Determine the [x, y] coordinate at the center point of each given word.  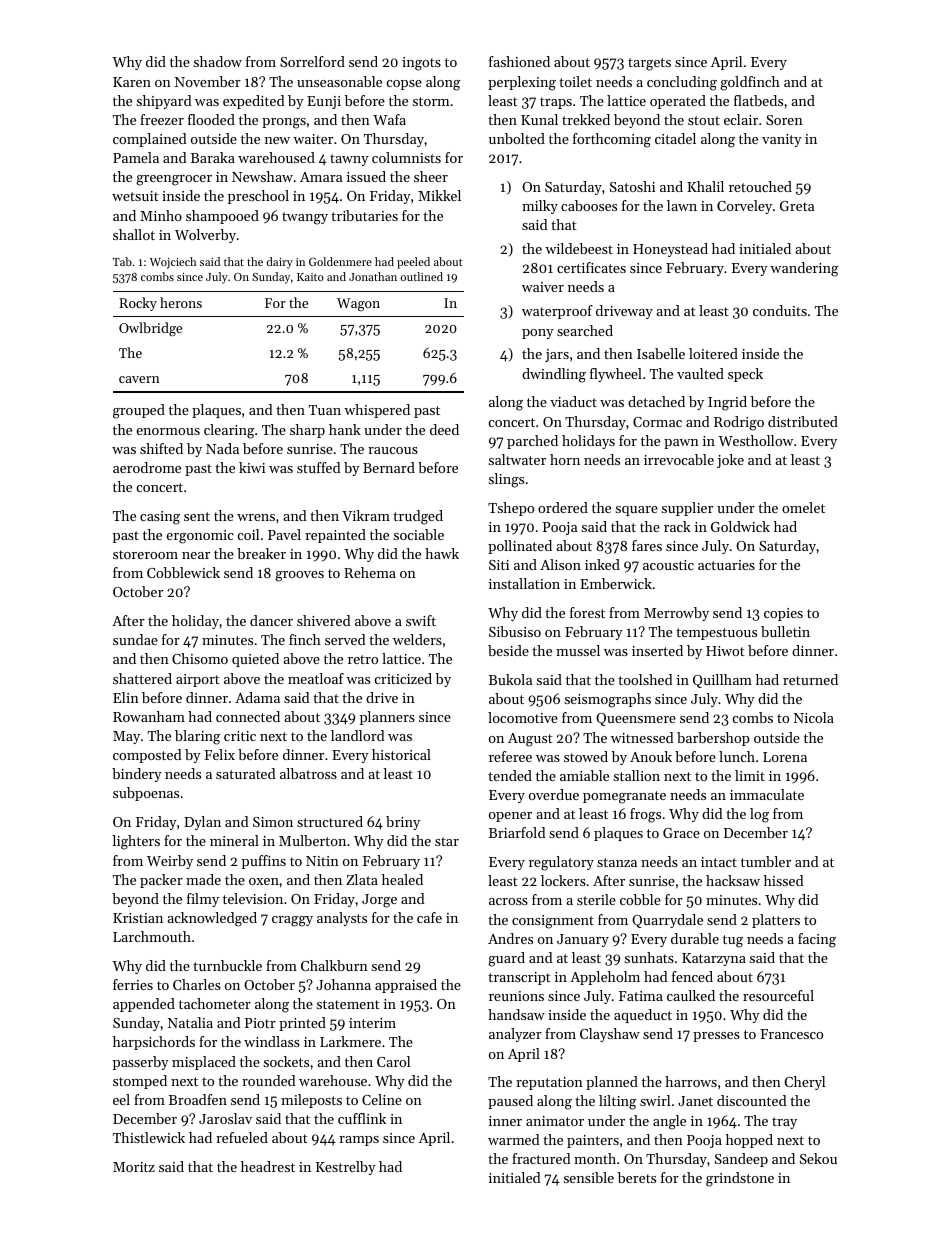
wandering [804, 269]
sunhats [649, 957]
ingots [421, 64]
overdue [554, 794]
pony [538, 334]
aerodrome [147, 467]
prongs [284, 123]
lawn [682, 205]
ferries [133, 984]
